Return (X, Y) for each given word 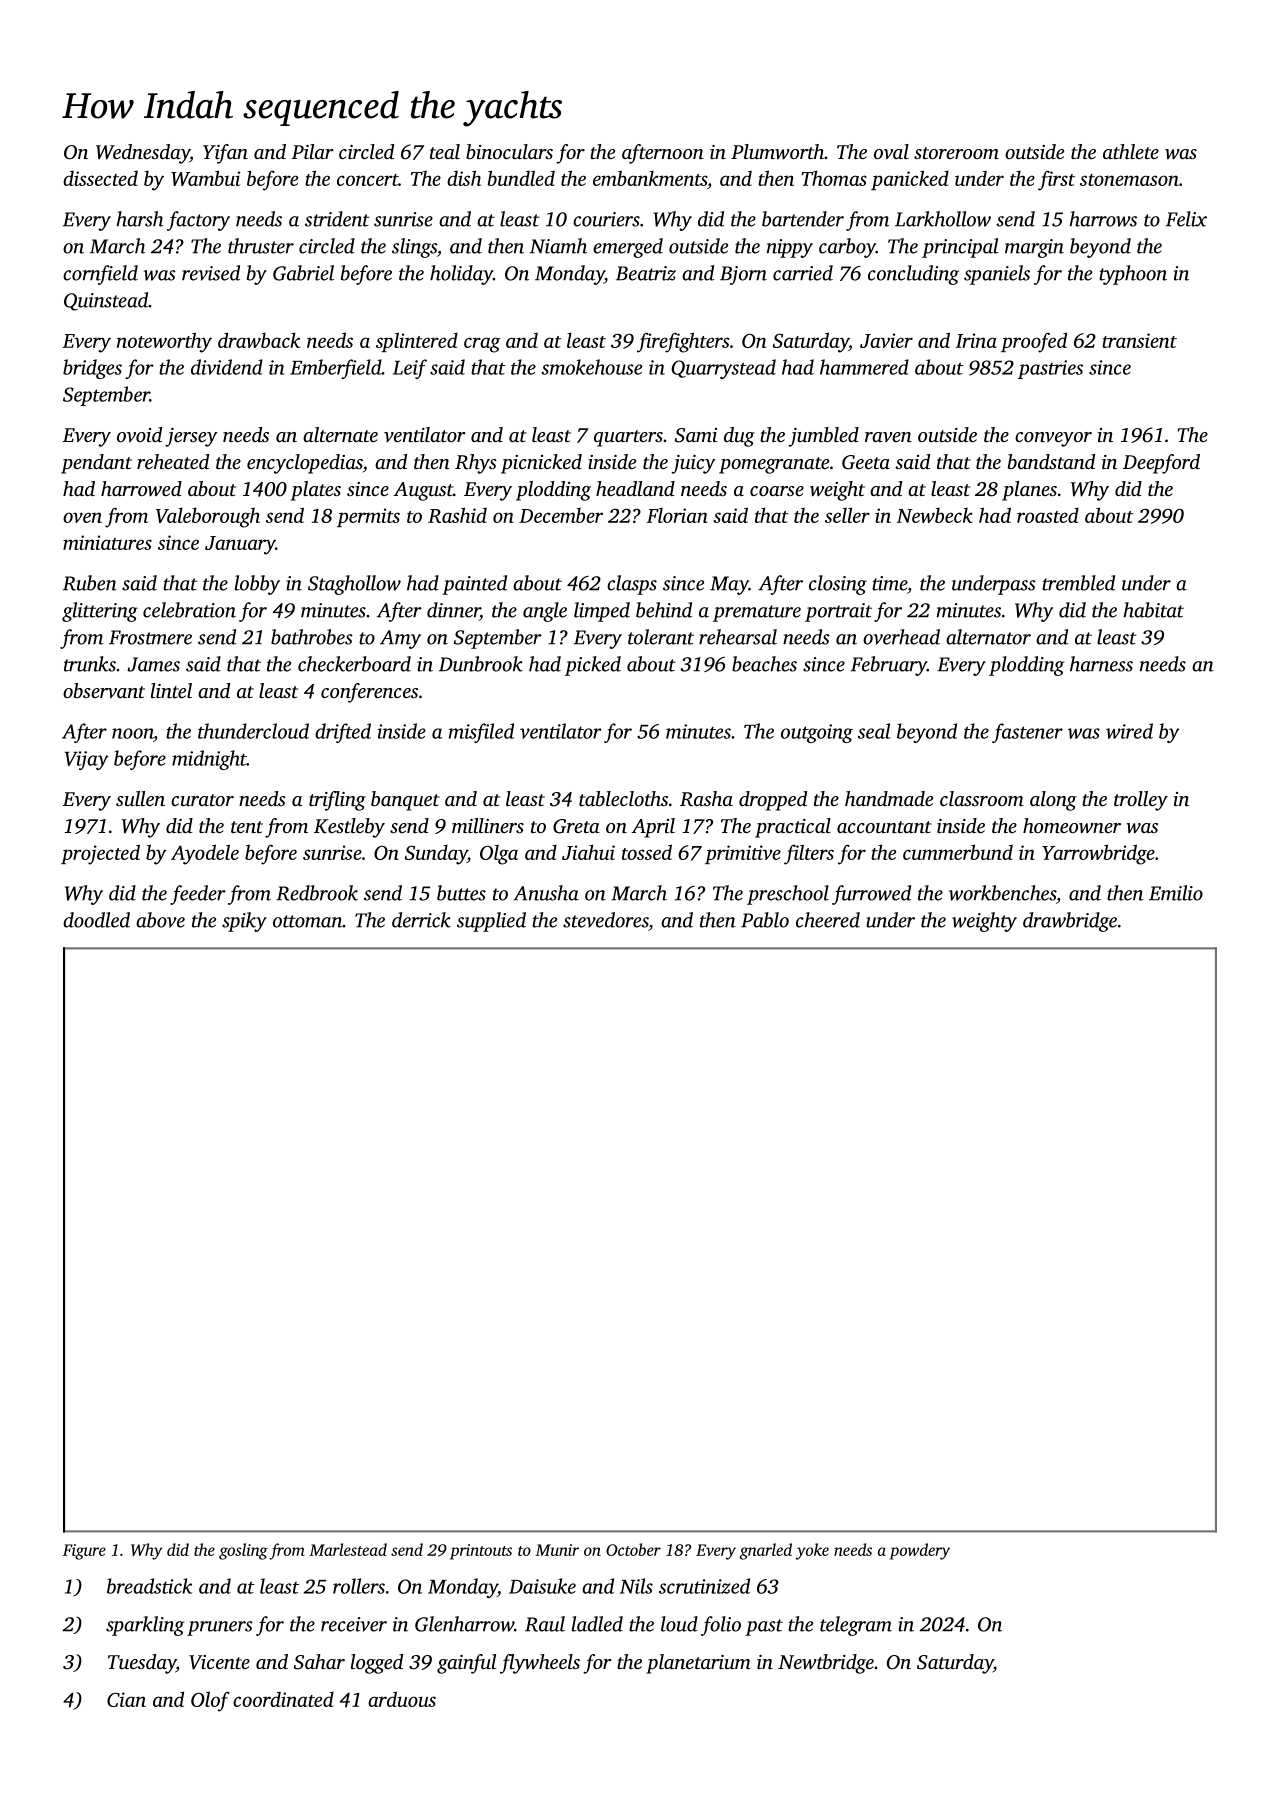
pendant (96, 464)
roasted (1048, 515)
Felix (1186, 219)
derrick (421, 920)
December (561, 515)
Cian (126, 1699)
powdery (920, 1551)
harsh (140, 219)
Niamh (558, 246)
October (633, 1549)
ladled (597, 1624)
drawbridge (1070, 922)
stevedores (605, 920)
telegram (856, 1626)
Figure (84, 1552)
